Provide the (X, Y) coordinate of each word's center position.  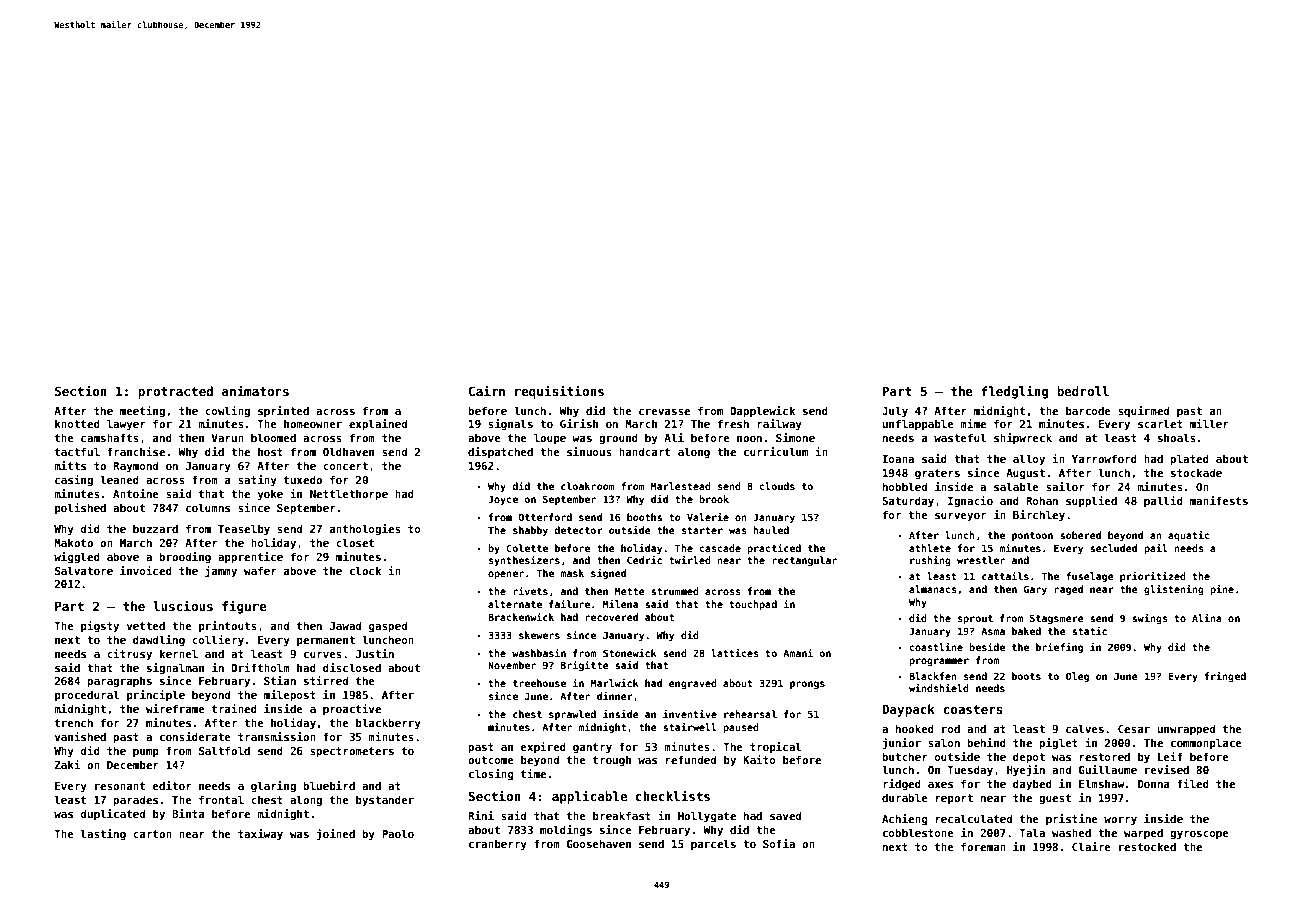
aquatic (1189, 536)
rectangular (804, 561)
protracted (175, 392)
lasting (103, 834)
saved (785, 815)
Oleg (1077, 677)
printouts (228, 626)
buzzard (155, 528)
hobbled (905, 486)
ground (618, 438)
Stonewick (630, 653)
